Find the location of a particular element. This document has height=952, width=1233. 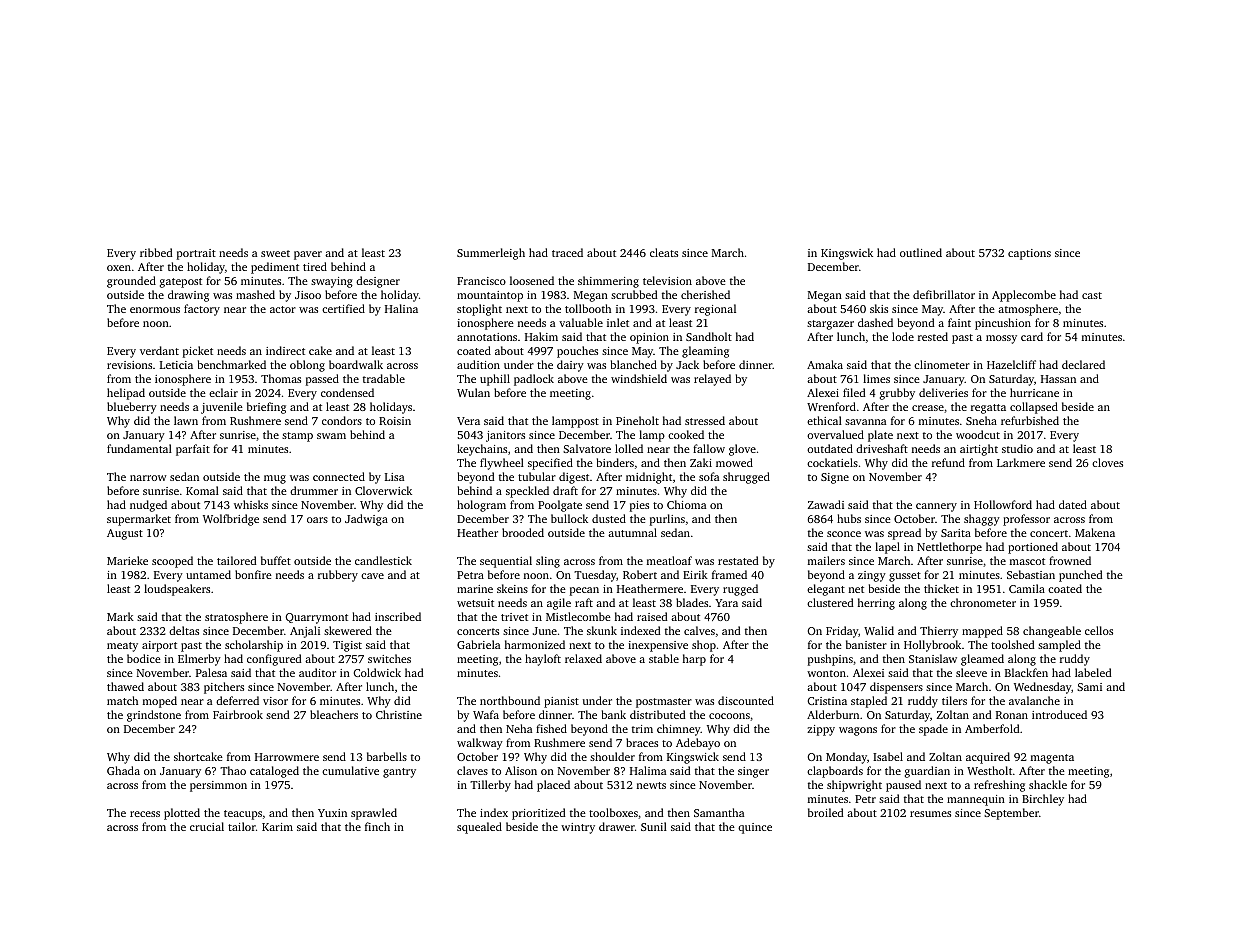

grindstone is located at coordinates (154, 716).
